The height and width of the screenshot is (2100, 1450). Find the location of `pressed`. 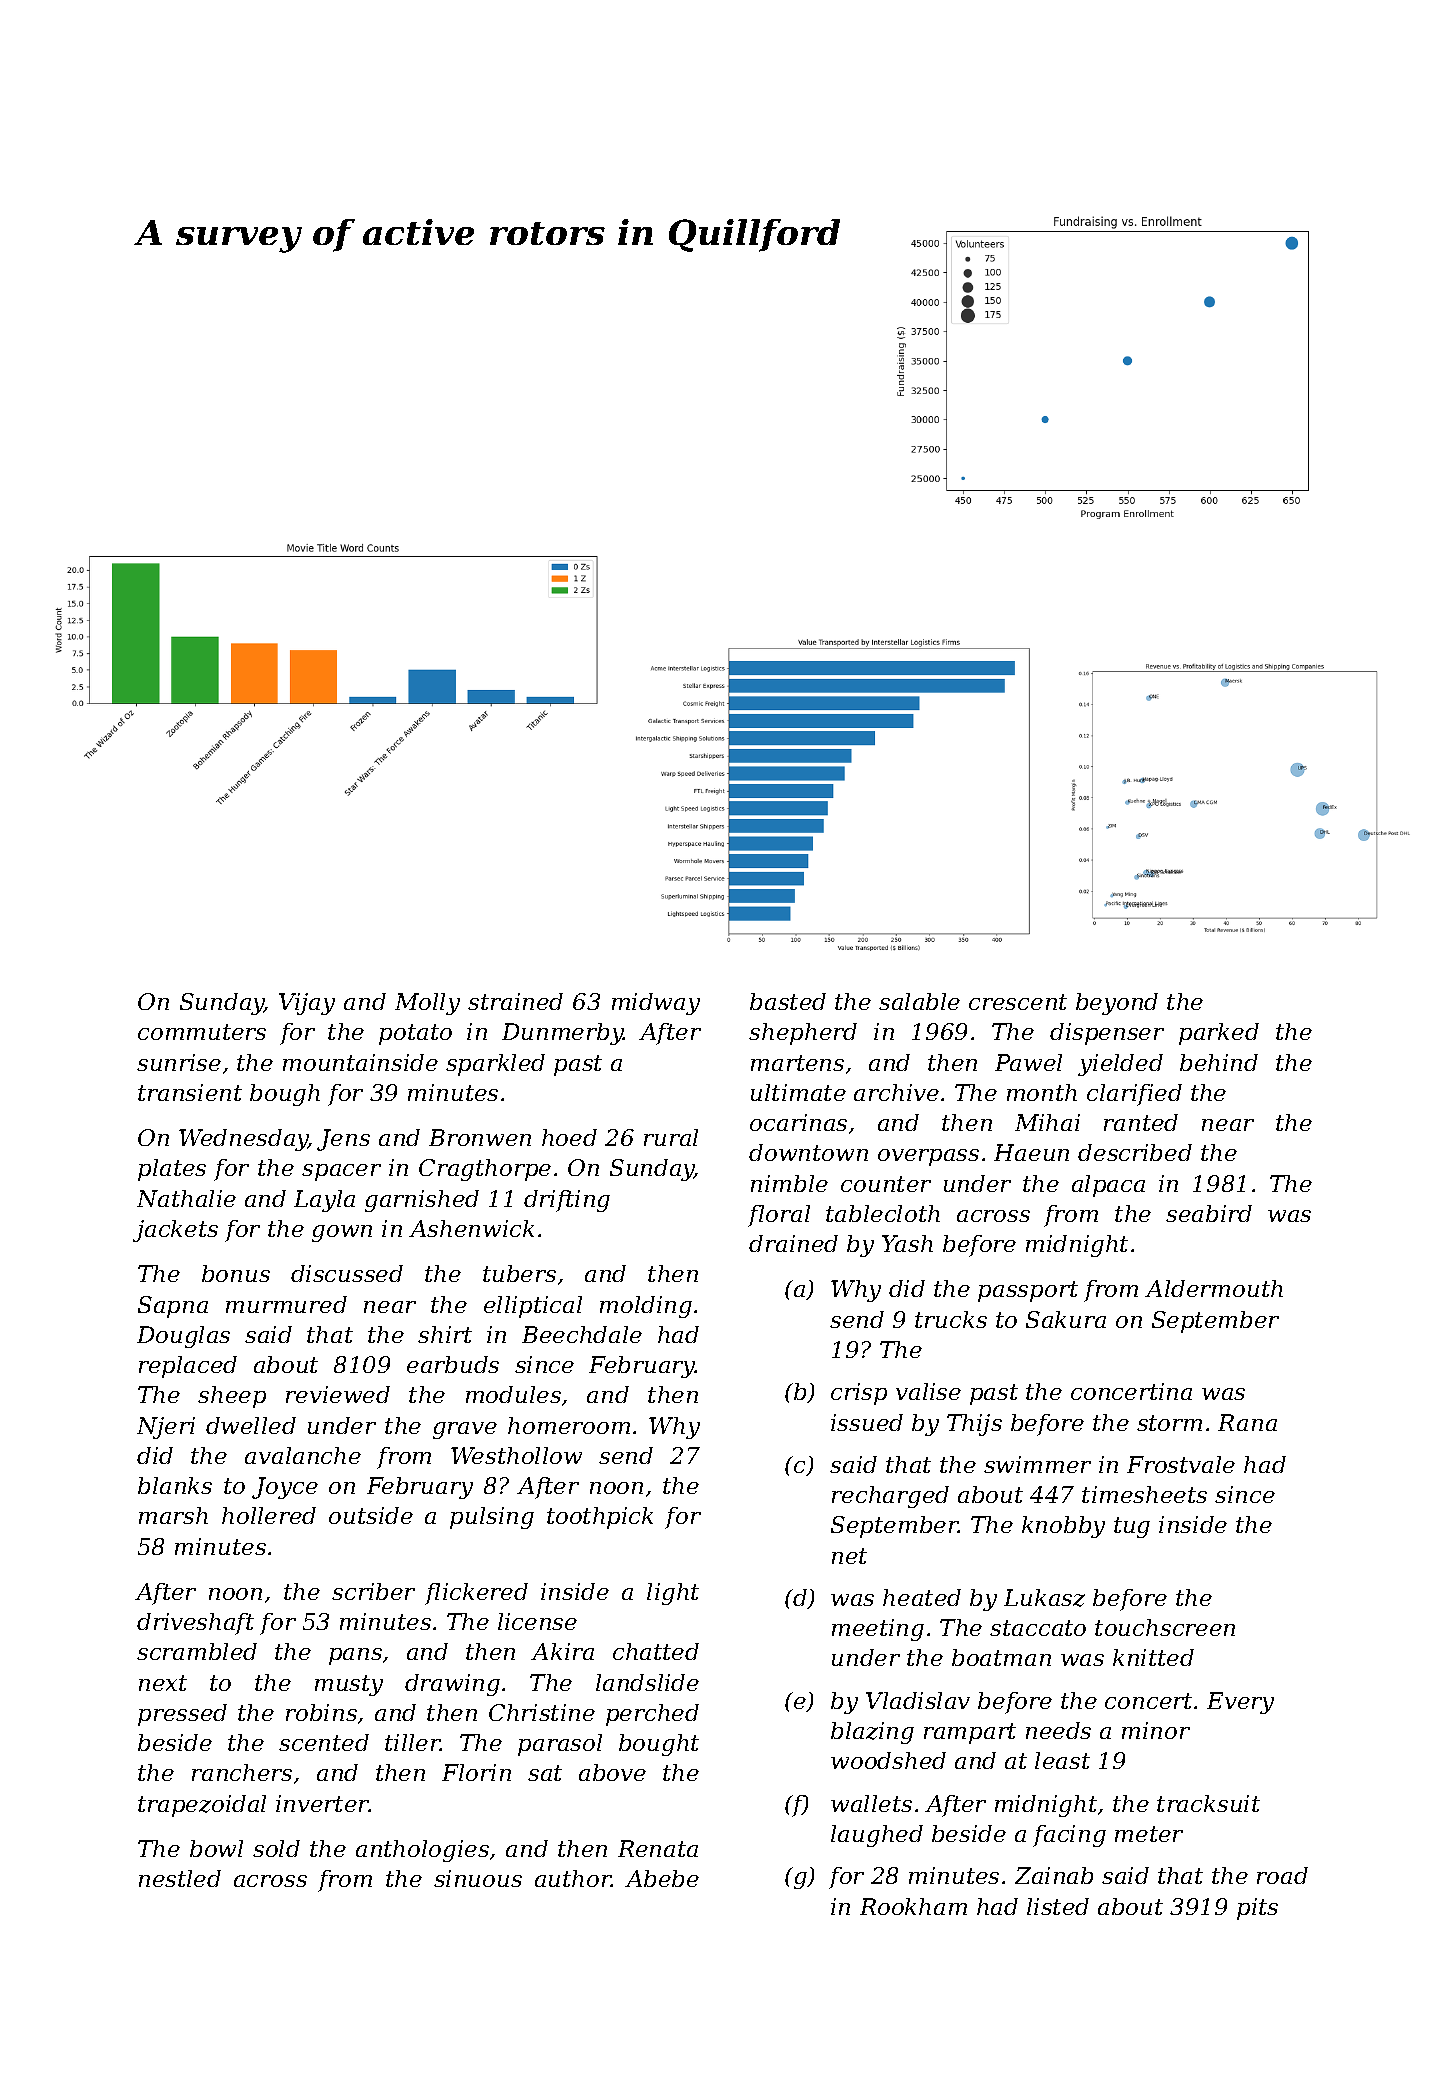

pressed is located at coordinates (182, 1715).
